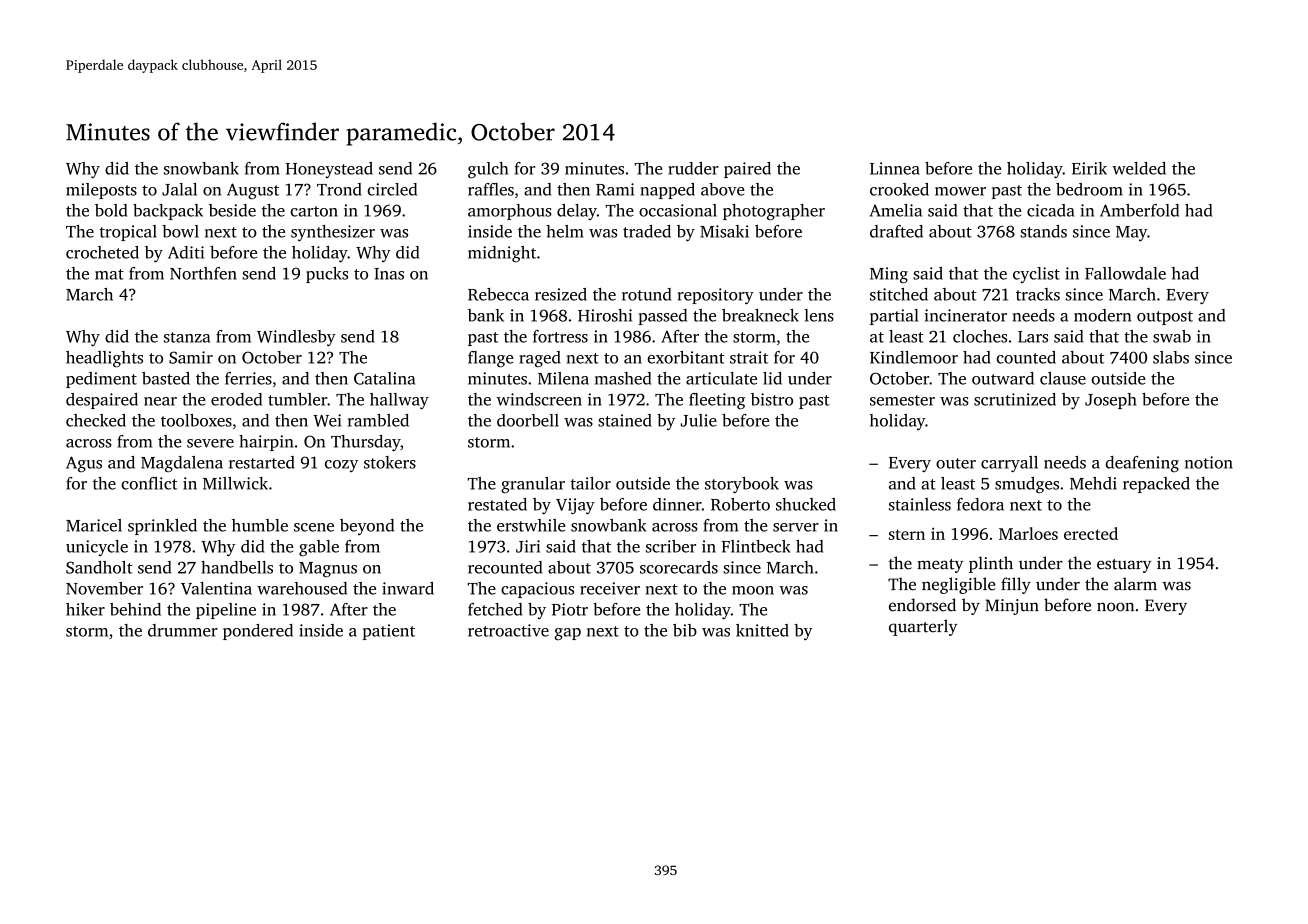 This screenshot has width=1308, height=924. I want to click on carton, so click(314, 211).
